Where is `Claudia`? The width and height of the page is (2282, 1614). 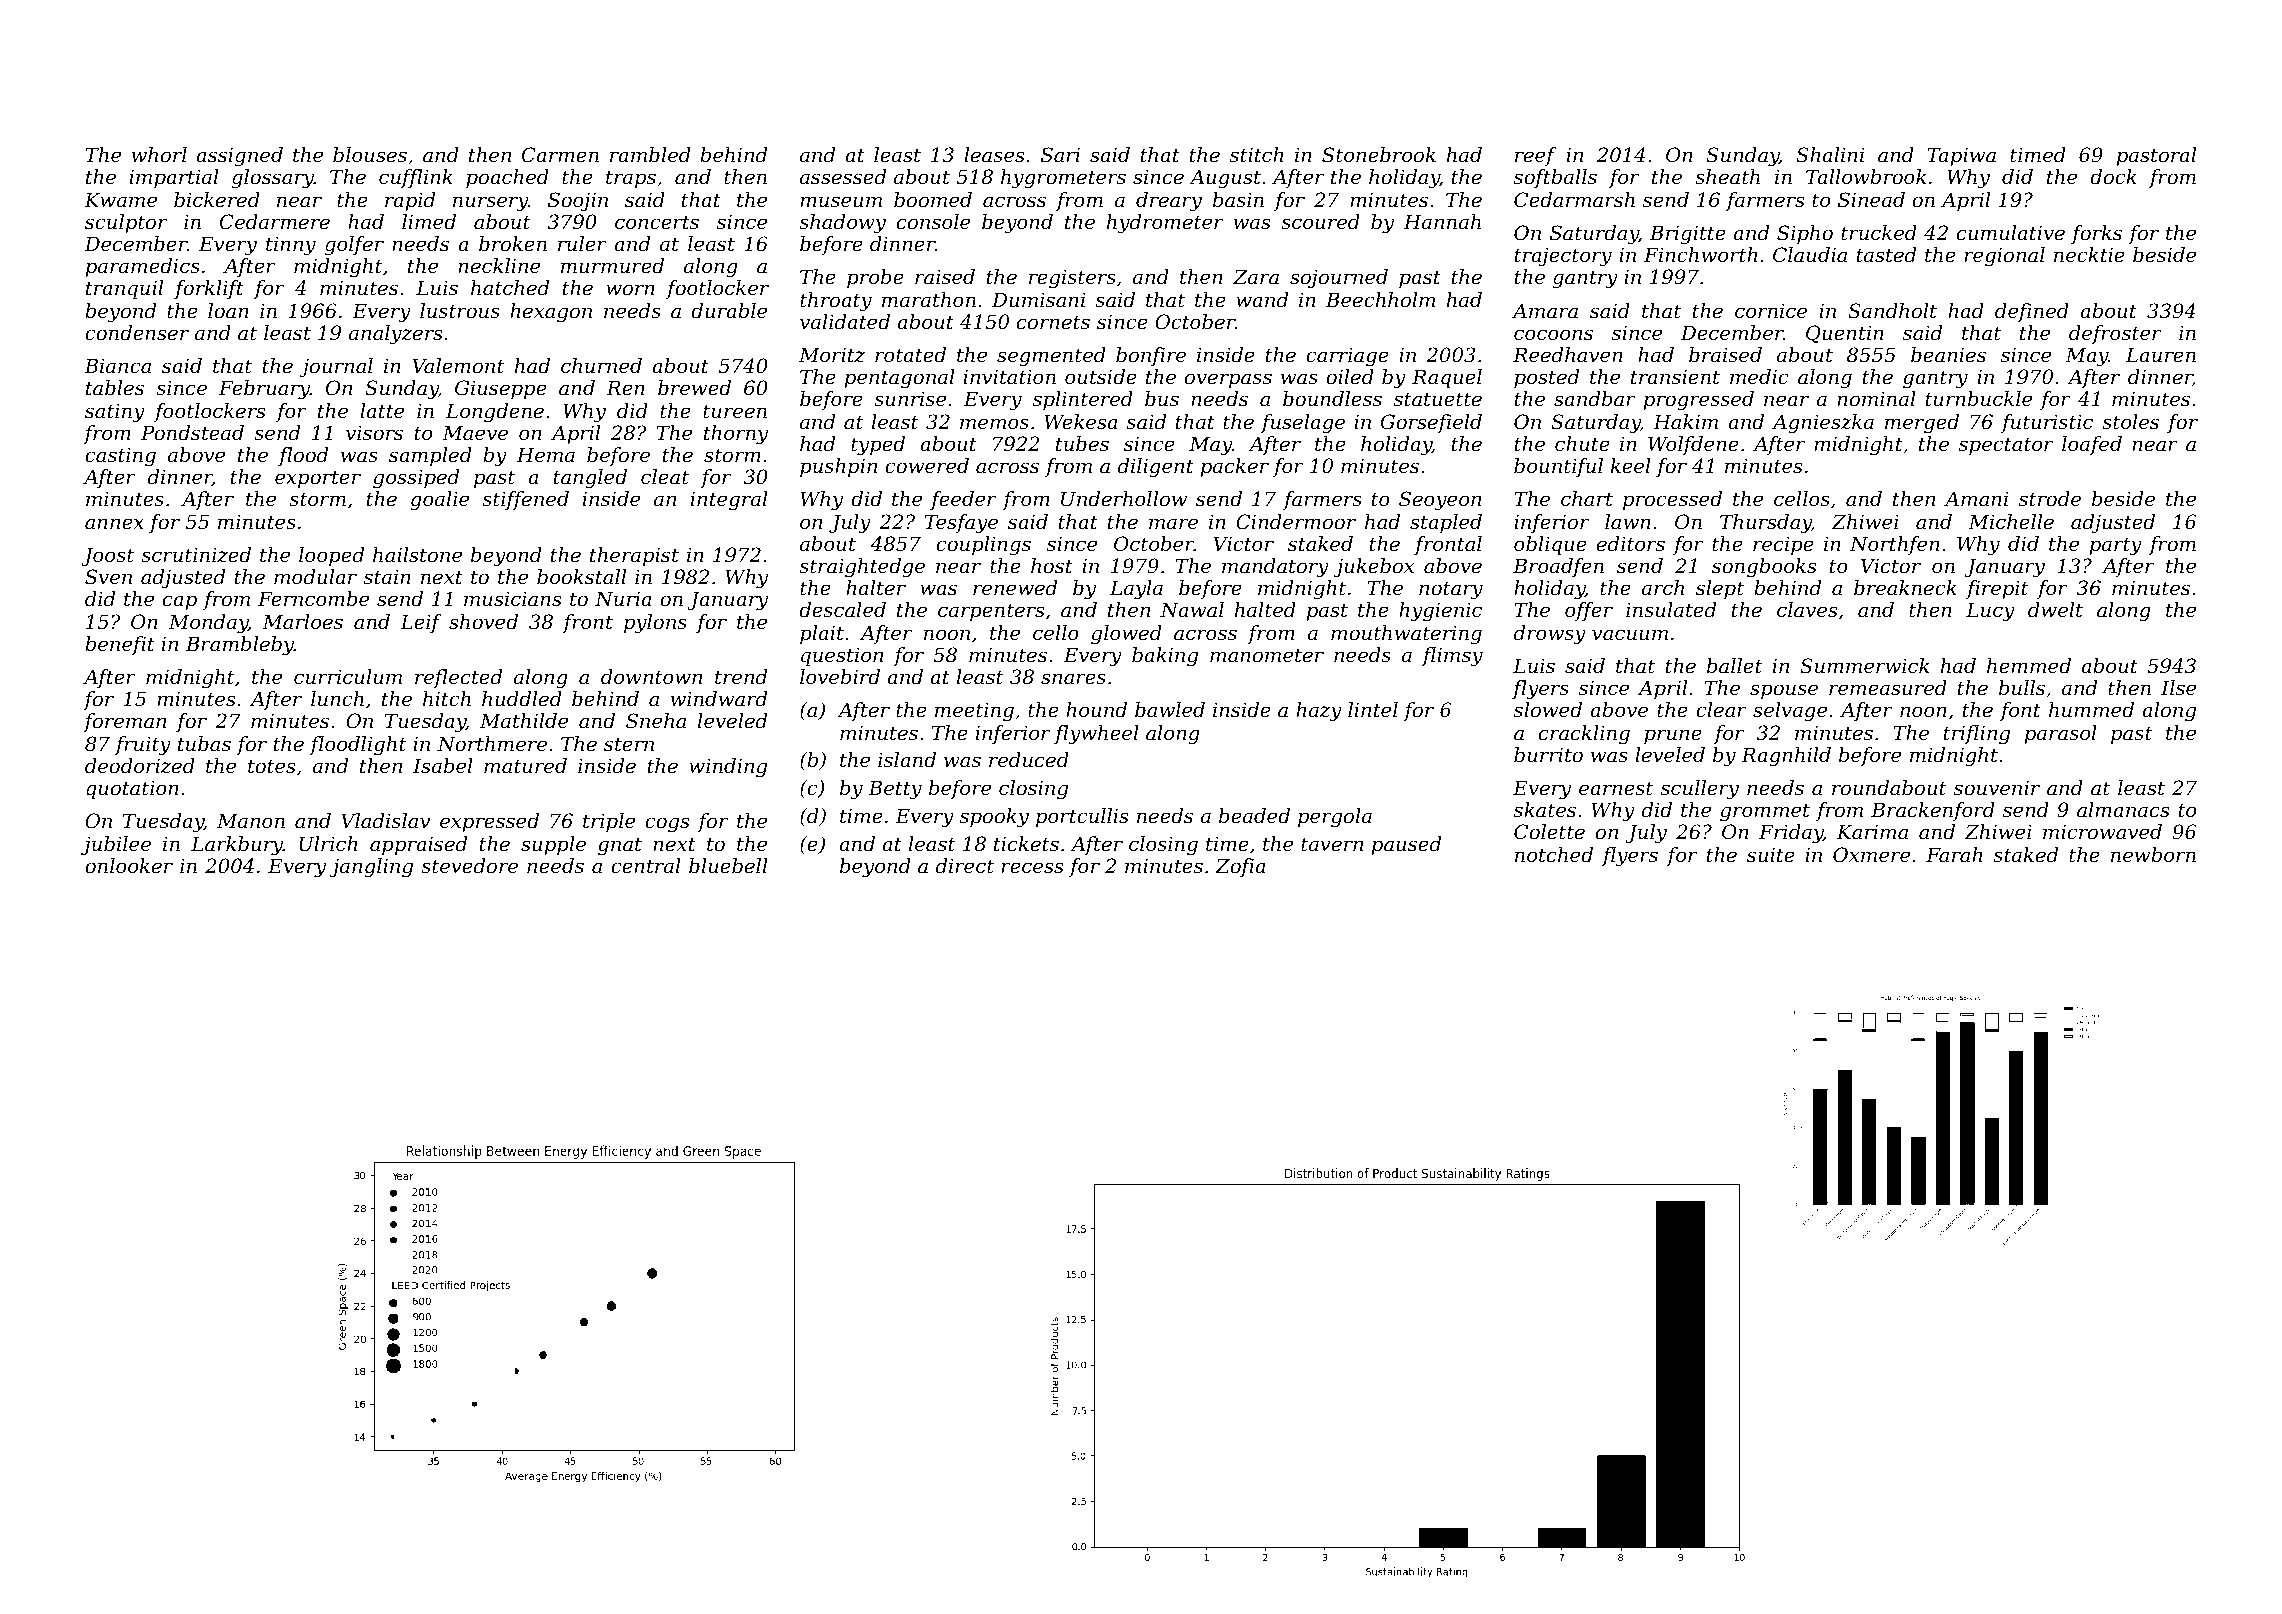
Claudia is located at coordinates (1810, 255).
